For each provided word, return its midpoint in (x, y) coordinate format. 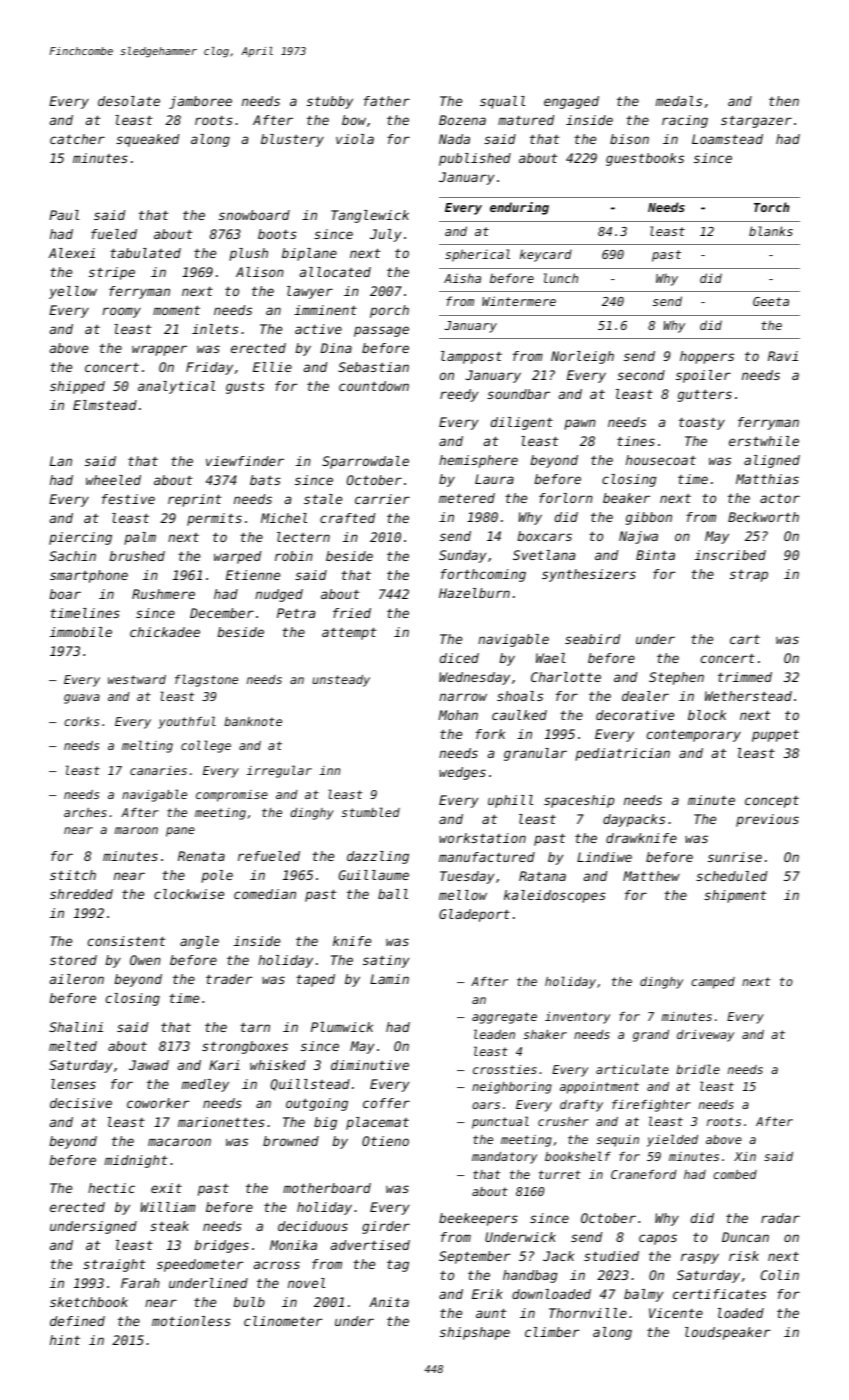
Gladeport (474, 915)
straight (114, 1265)
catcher (77, 139)
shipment (735, 896)
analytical (176, 387)
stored (73, 960)
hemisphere (478, 461)
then (784, 101)
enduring (519, 208)
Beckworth (763, 517)
